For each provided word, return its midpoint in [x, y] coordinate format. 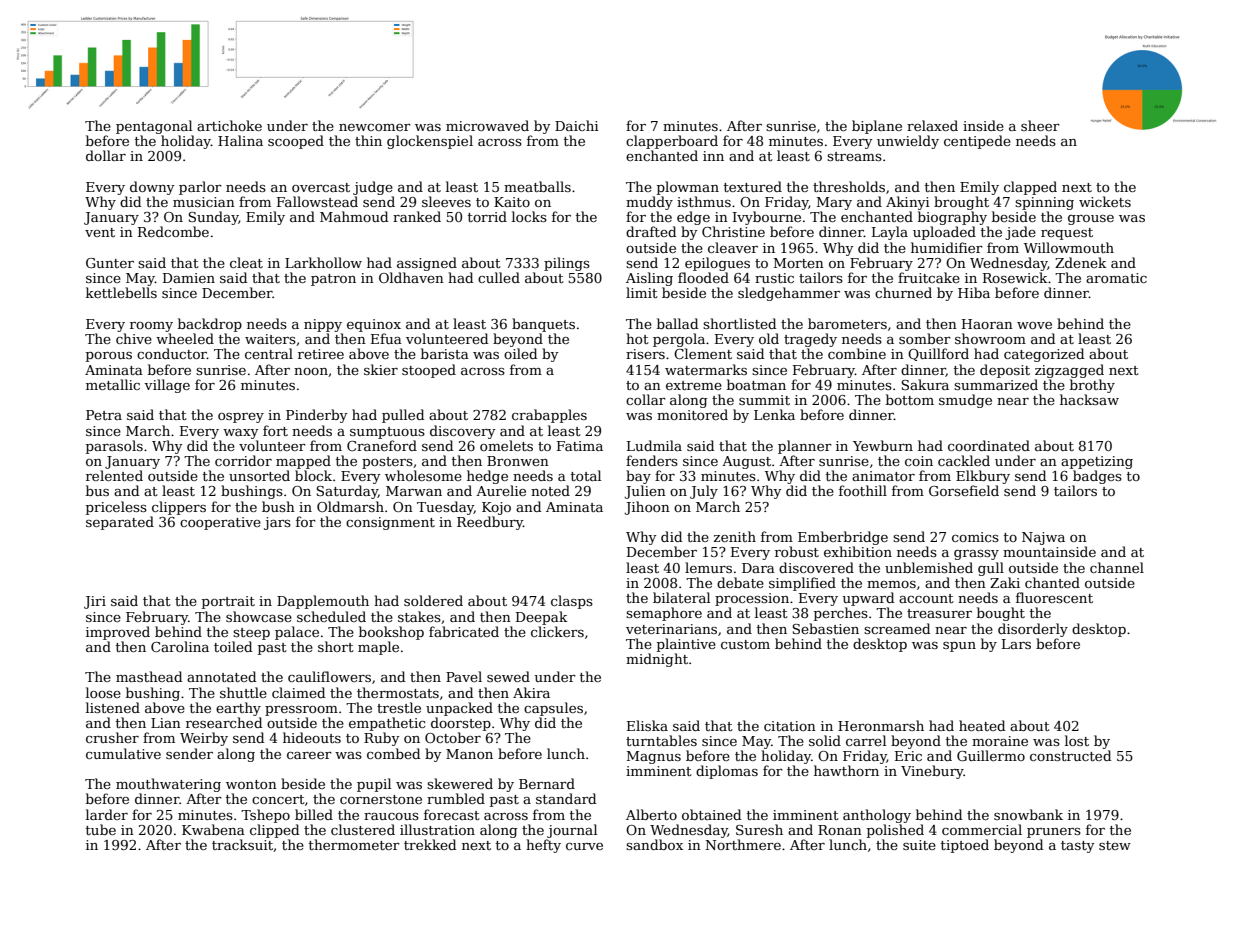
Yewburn [883, 445]
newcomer [375, 127]
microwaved [487, 125]
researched [224, 722]
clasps [572, 602]
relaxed [932, 125]
